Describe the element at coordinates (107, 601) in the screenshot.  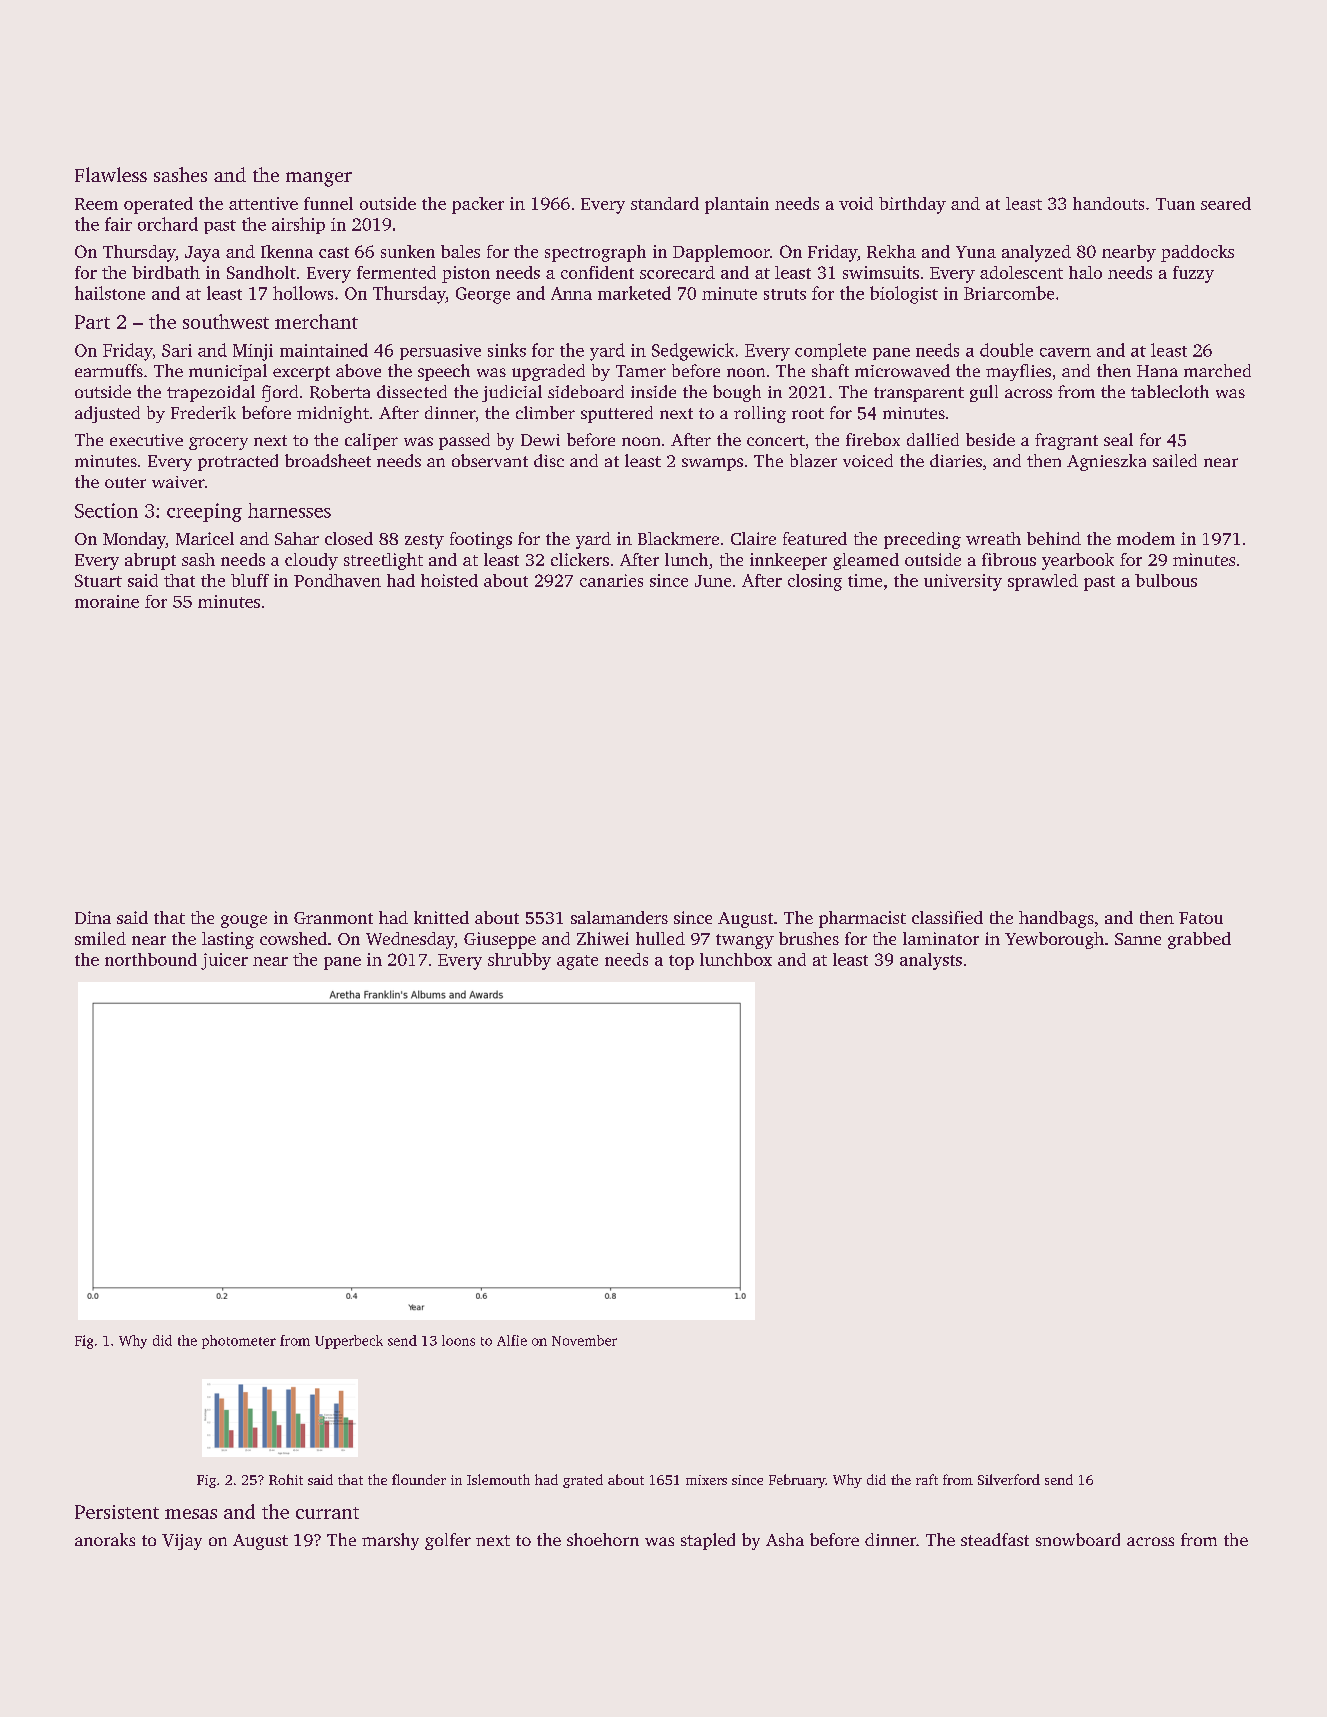
I see `moraine` at that location.
